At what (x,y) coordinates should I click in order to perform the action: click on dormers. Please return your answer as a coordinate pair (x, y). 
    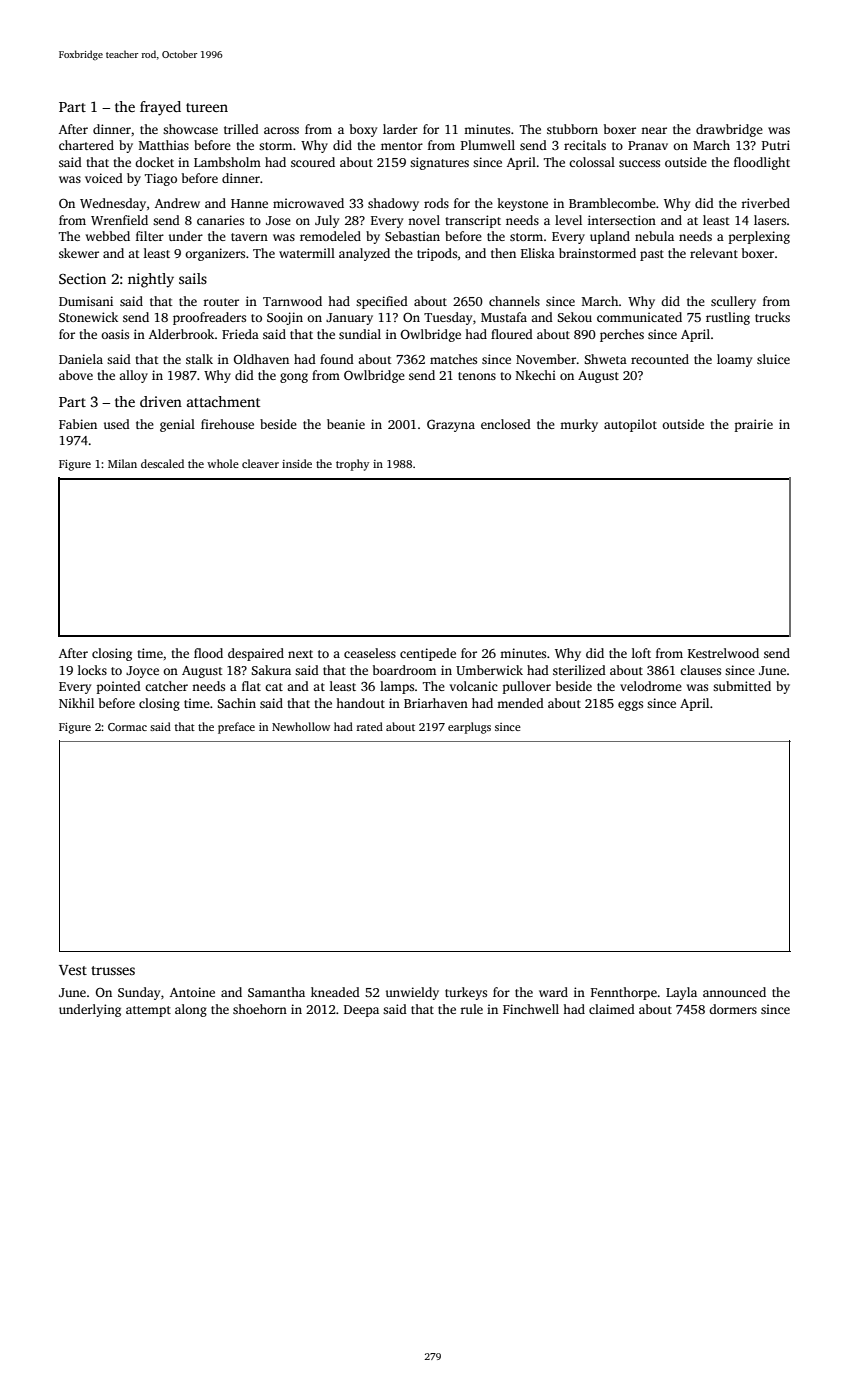
    Looking at the image, I should click on (733, 1009).
